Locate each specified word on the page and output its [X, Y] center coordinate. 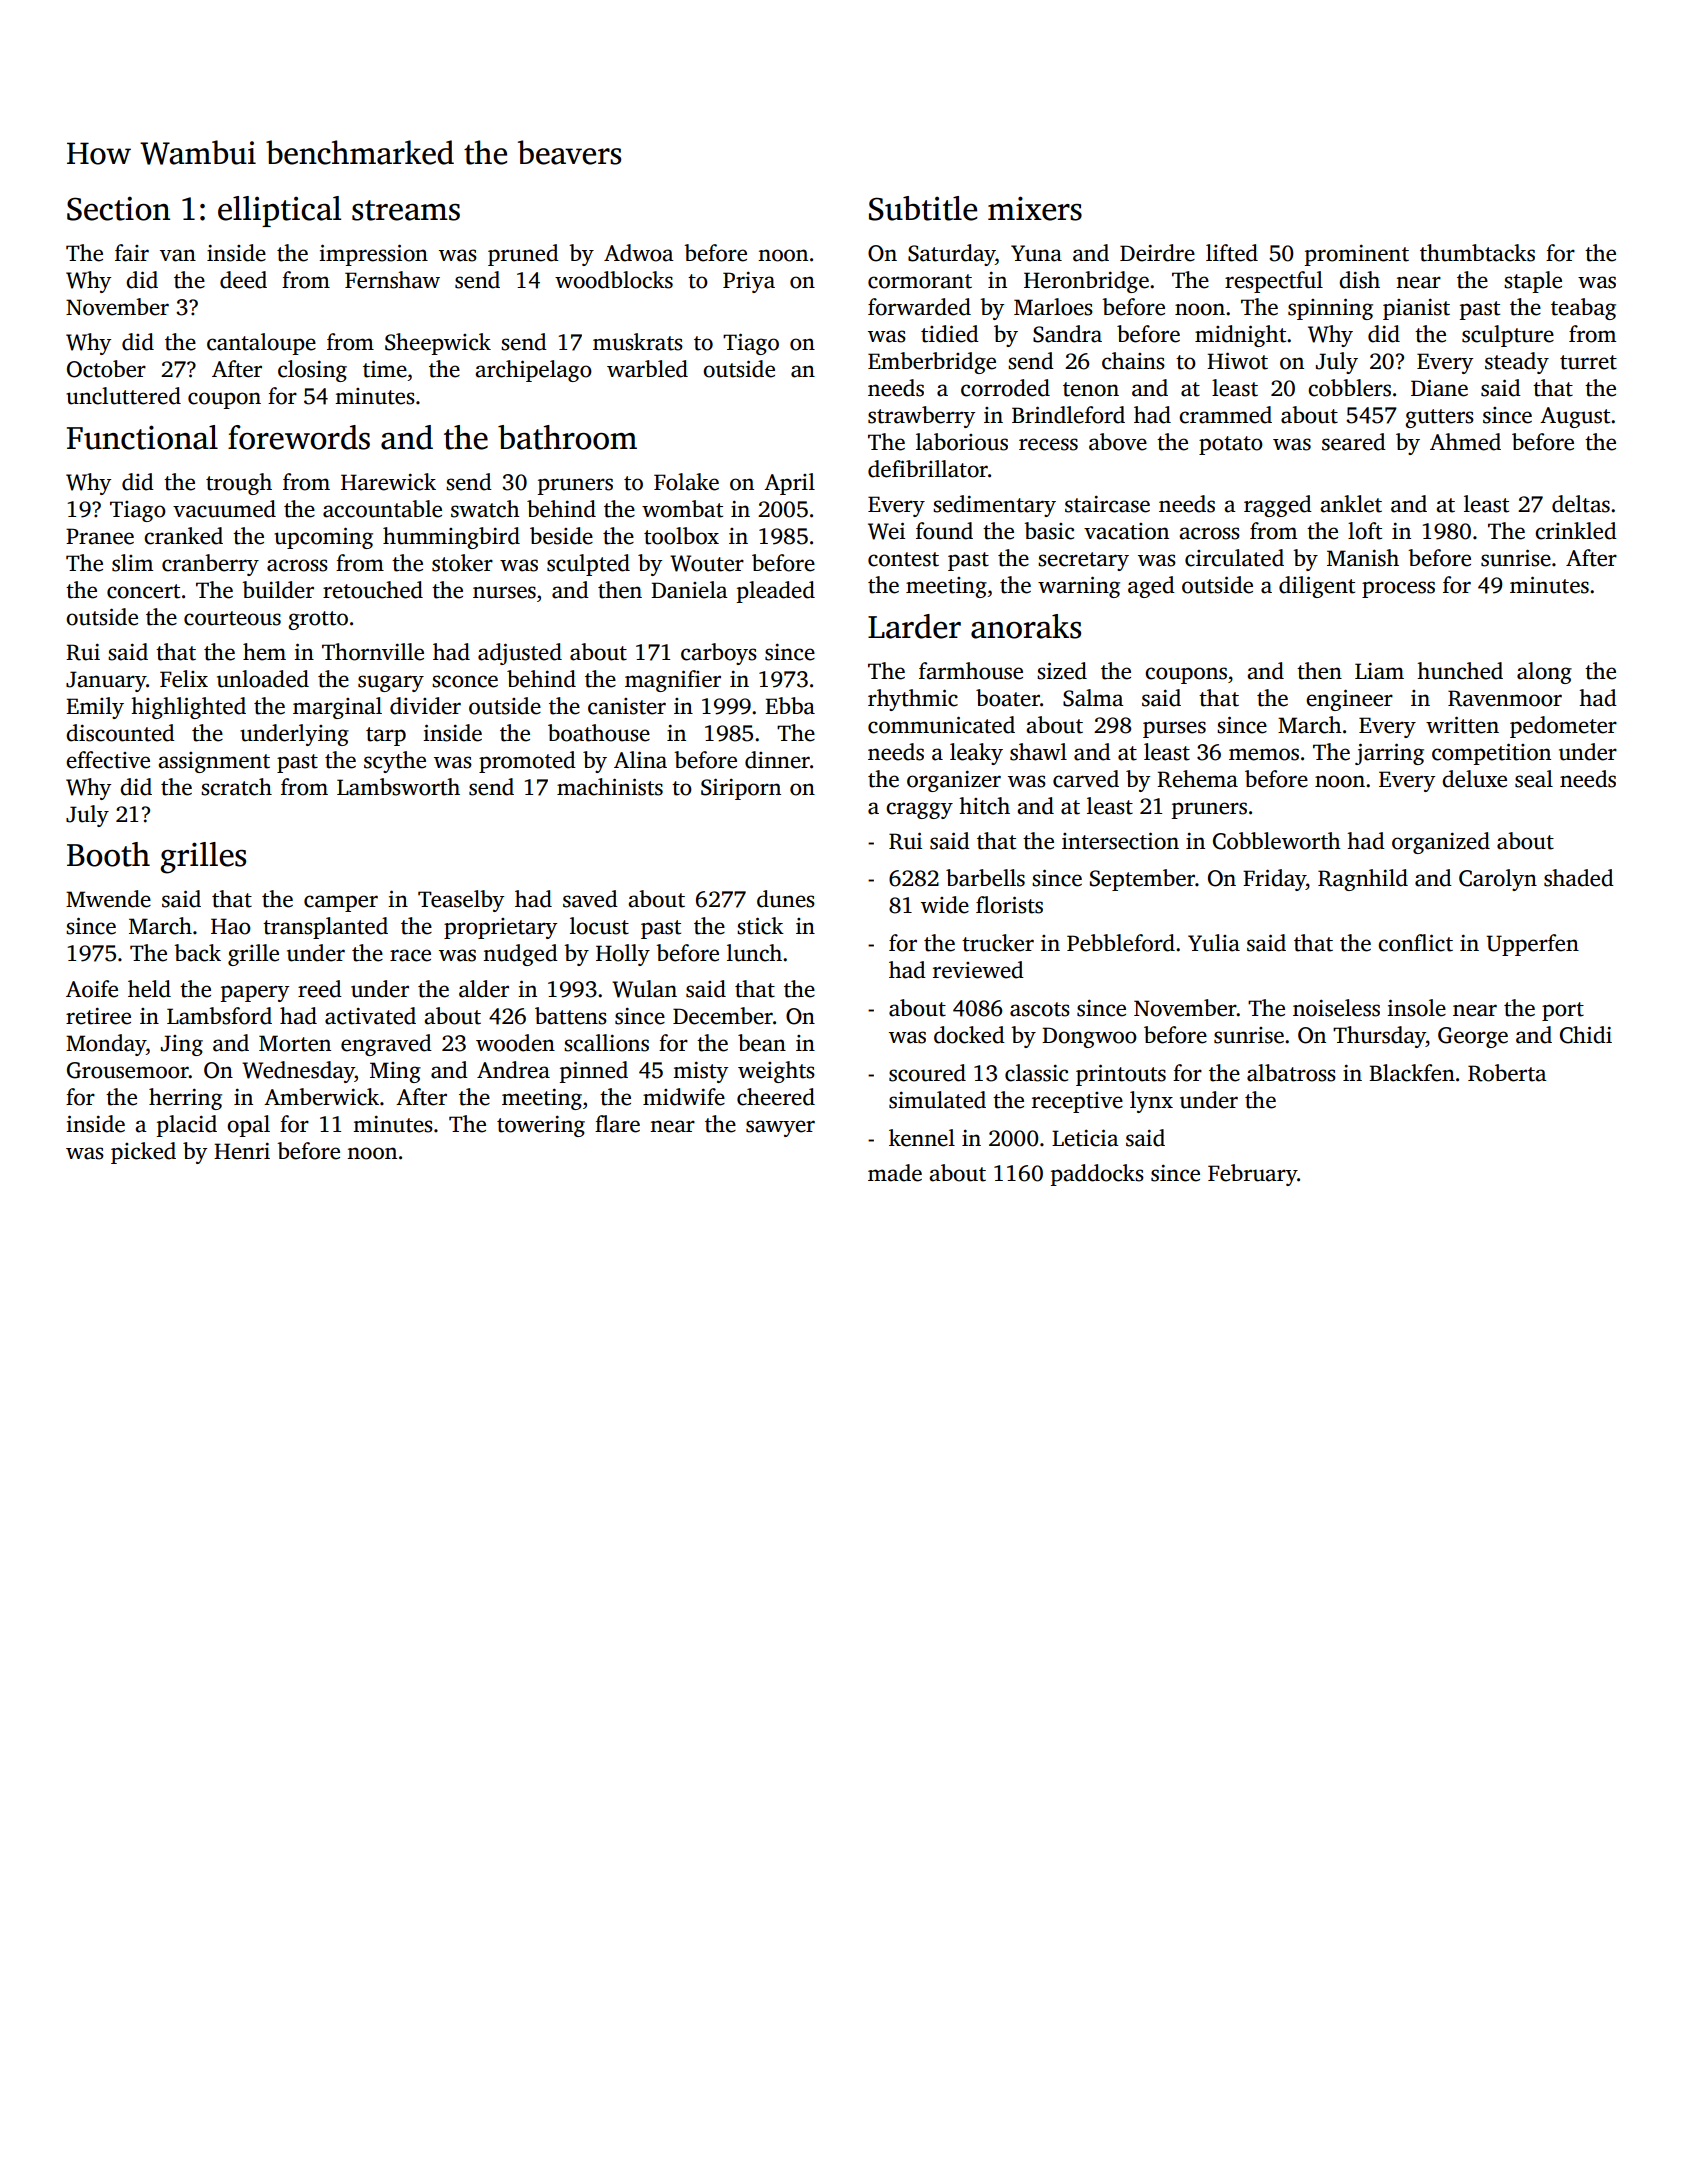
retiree [98, 1016]
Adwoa [639, 253]
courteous [232, 618]
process [1398, 589]
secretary [1083, 561]
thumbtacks [1477, 253]
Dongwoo [1089, 1037]
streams [406, 210]
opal [248, 1126]
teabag [1583, 309]
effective [108, 760]
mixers [1035, 208]
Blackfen [1412, 1073]
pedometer [1563, 727]
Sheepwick [438, 344]
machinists [610, 787]
